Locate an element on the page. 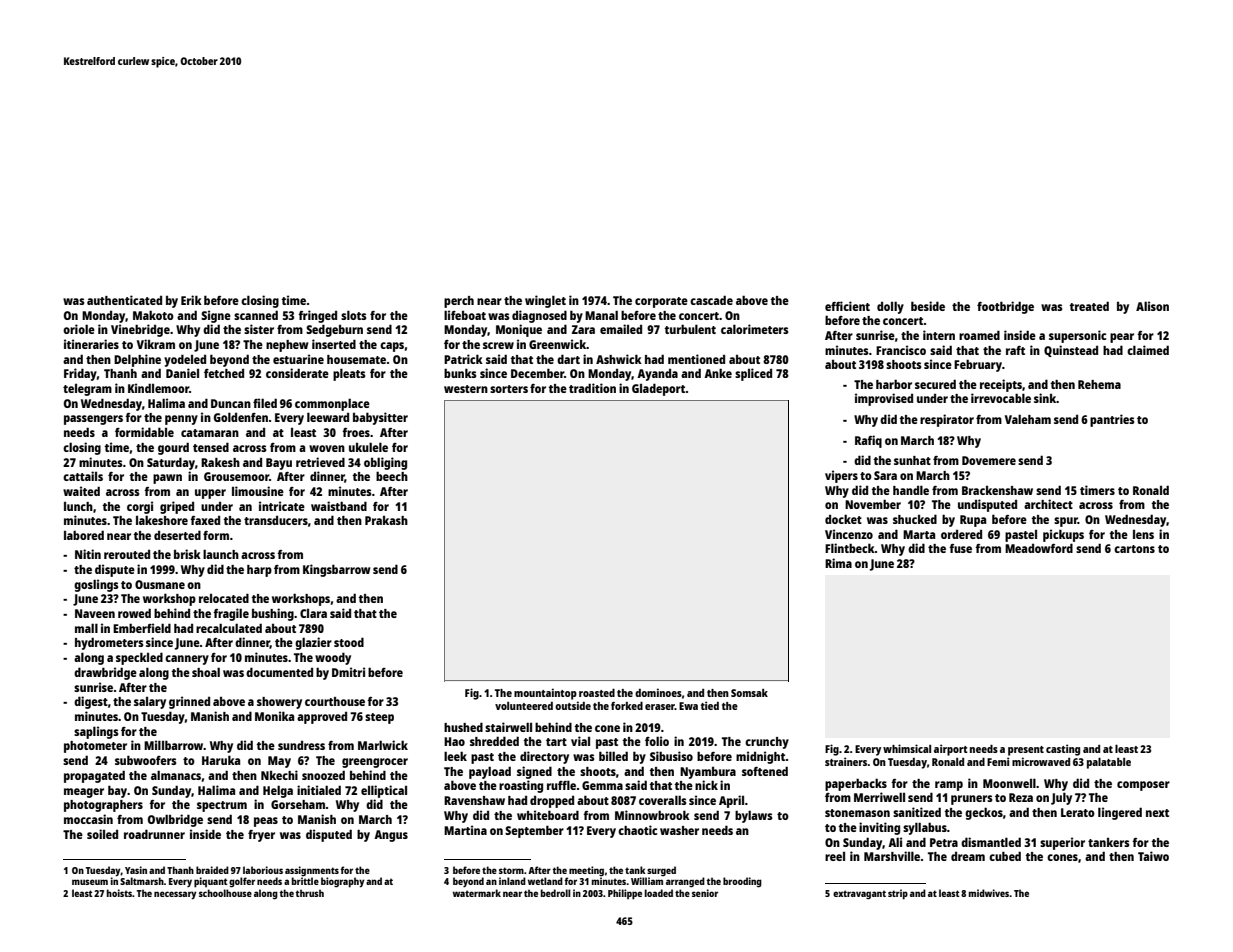 The height and width of the page is (952, 1233). museum is located at coordinates (90, 882).
